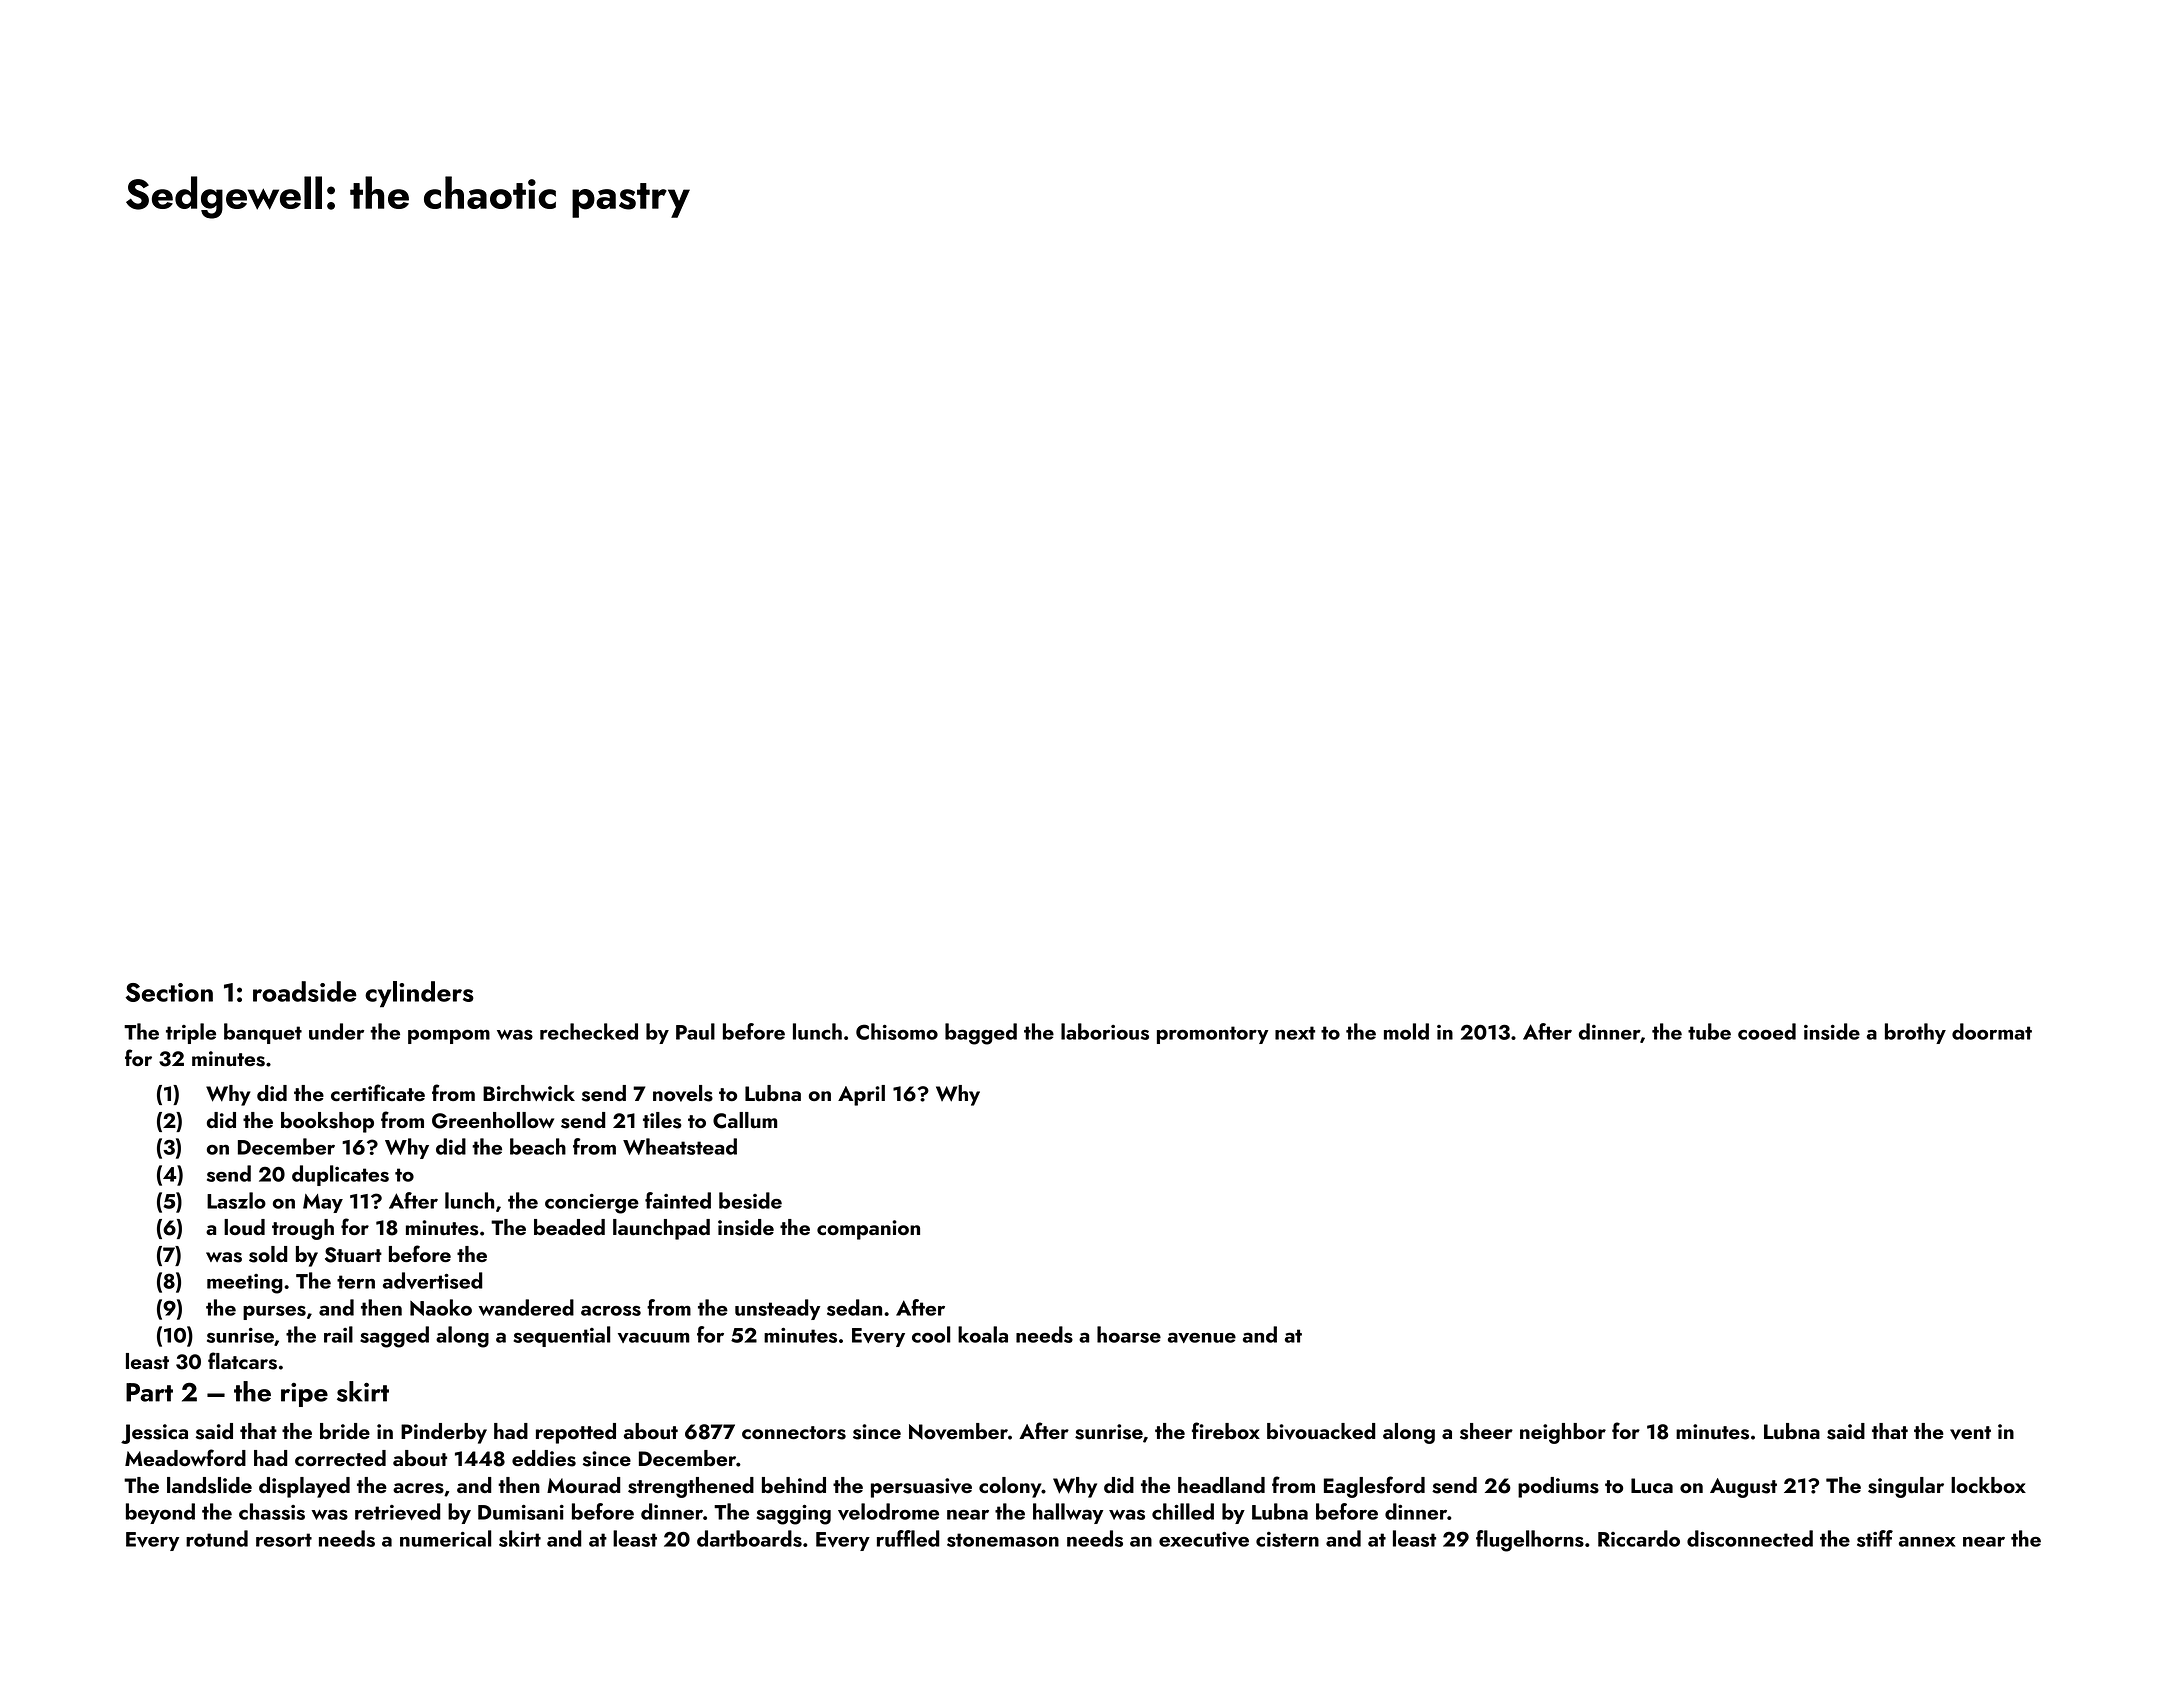 The height and width of the page is (1683, 2178). What do you see at coordinates (149, 1392) in the page?
I see `Part` at bounding box center [149, 1392].
